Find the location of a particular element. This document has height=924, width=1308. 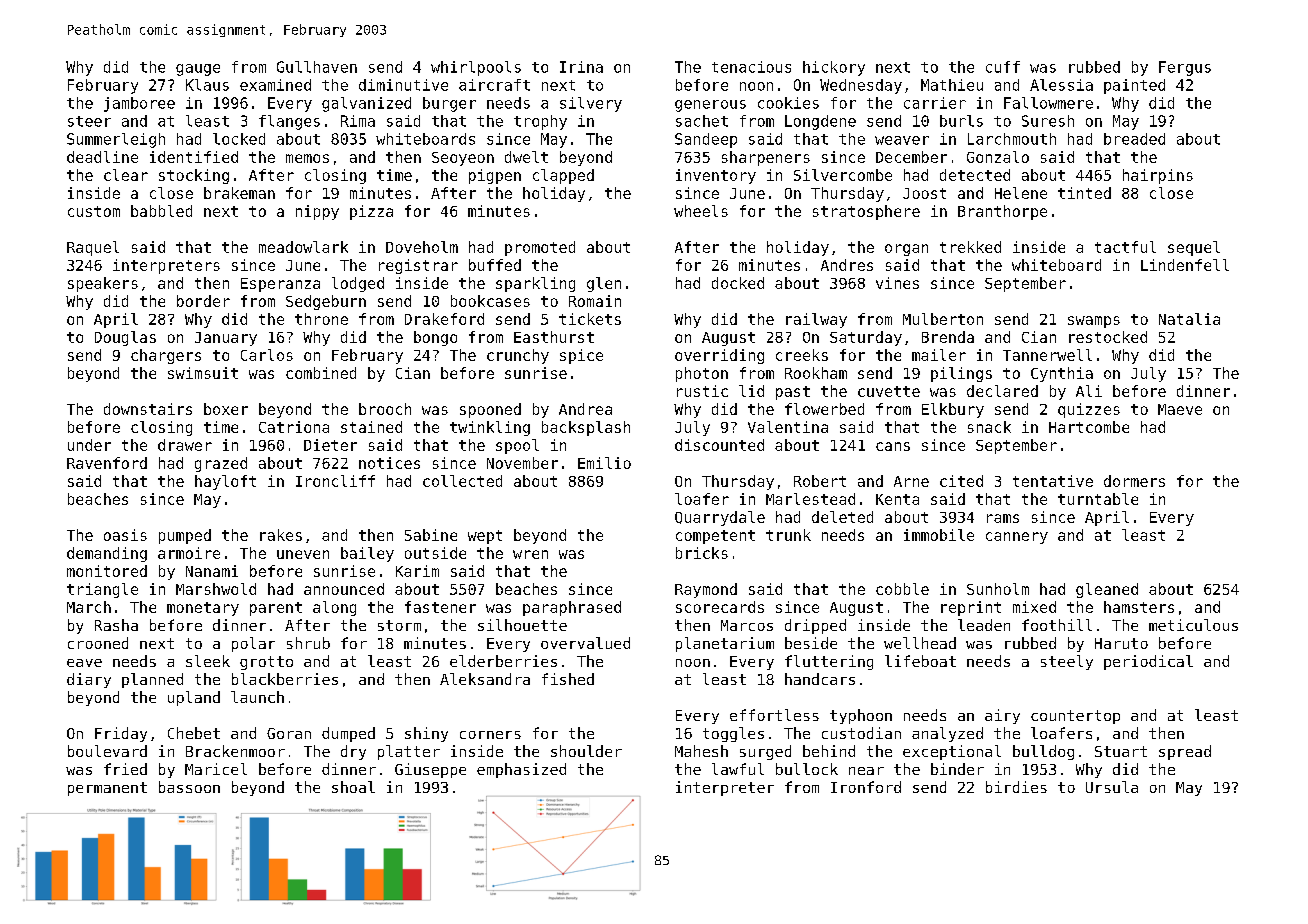

Alessia is located at coordinates (1061, 85).
